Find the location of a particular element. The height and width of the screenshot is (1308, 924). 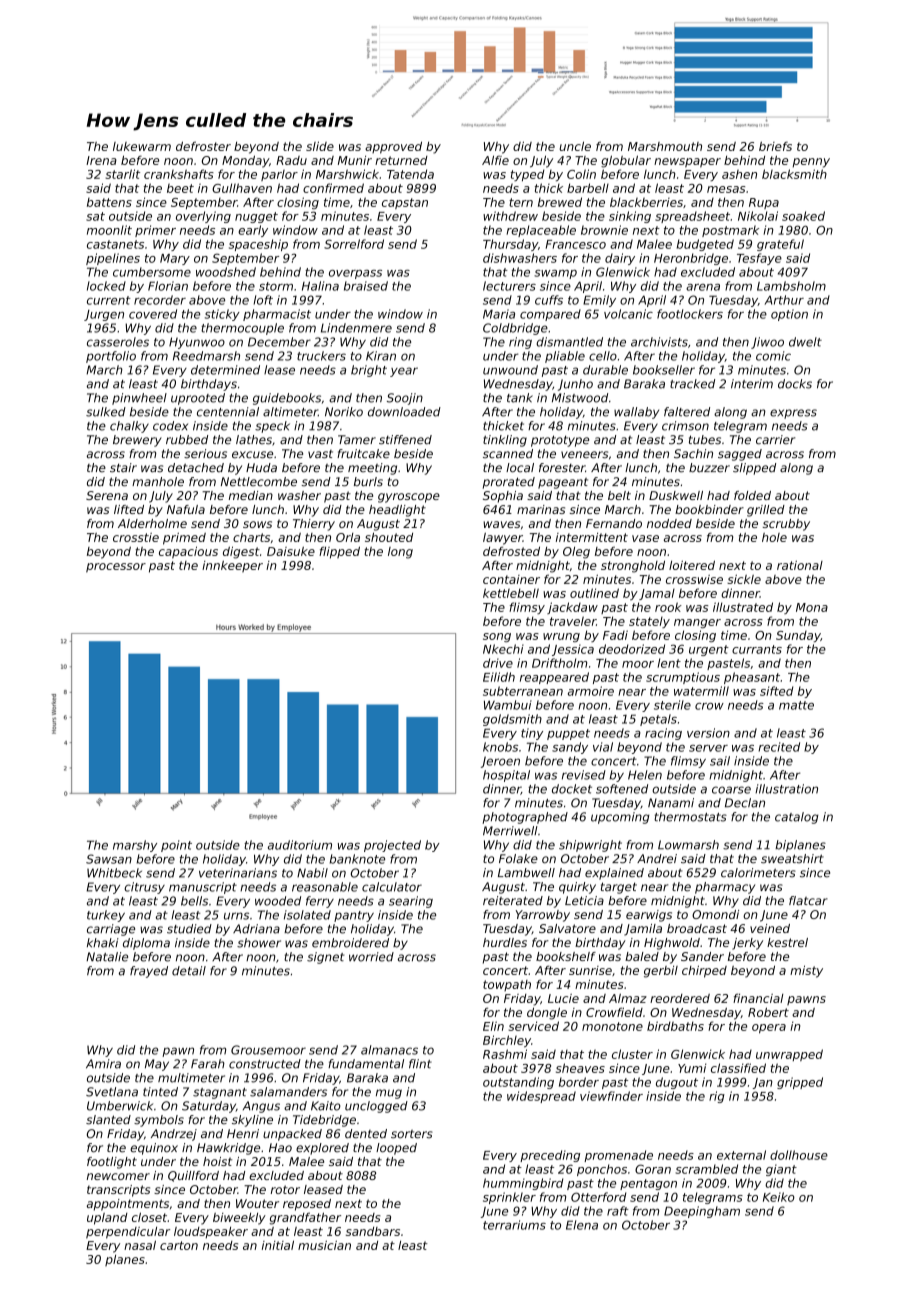

Tamer is located at coordinates (357, 440).
